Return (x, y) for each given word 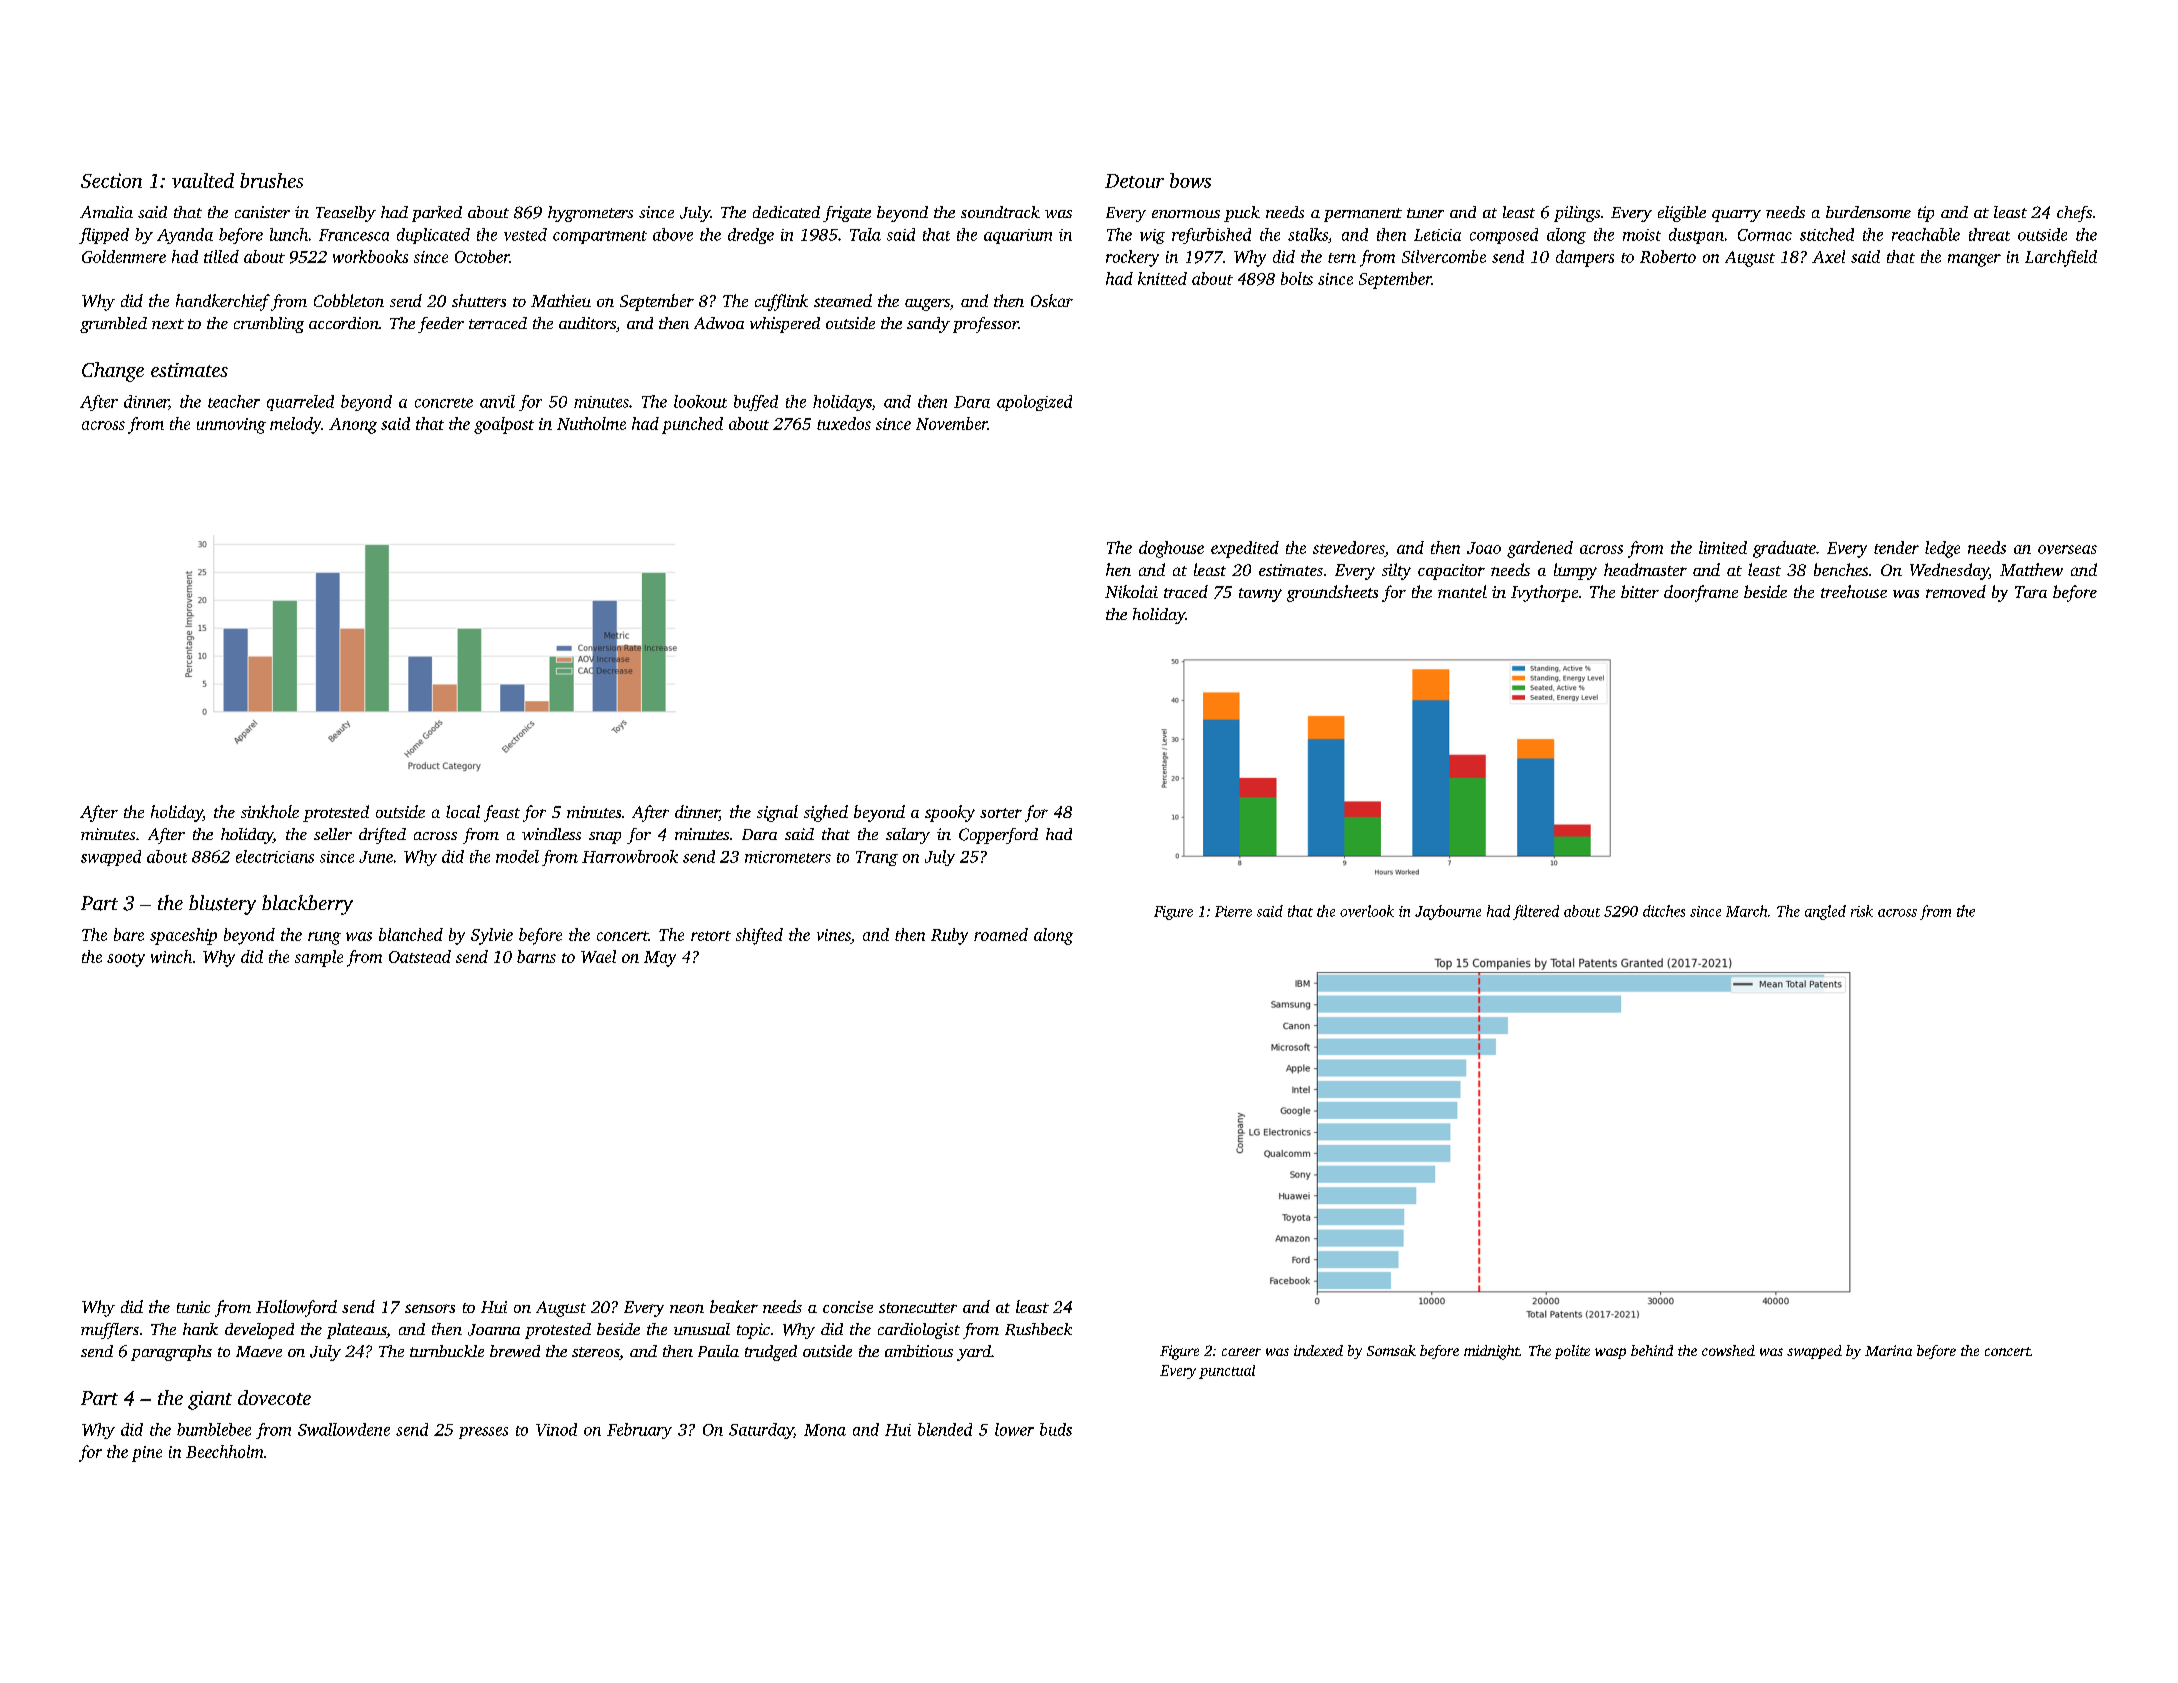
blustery (222, 905)
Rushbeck (1038, 1329)
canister (262, 212)
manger (1974, 260)
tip (1926, 214)
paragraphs (171, 1353)
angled (1825, 912)
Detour (1134, 181)
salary (908, 836)
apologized (1034, 403)
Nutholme (591, 423)
